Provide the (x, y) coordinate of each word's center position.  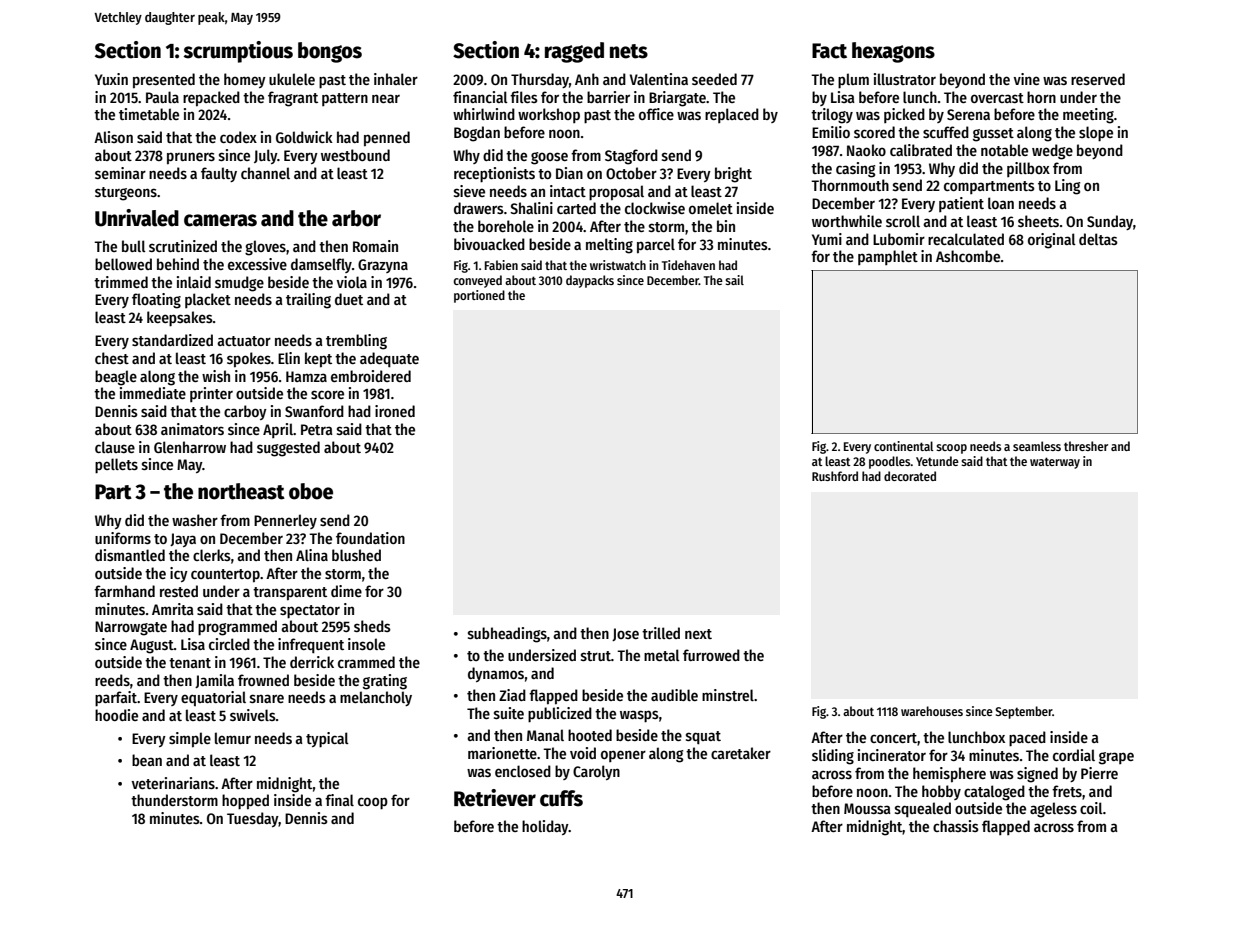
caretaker (741, 753)
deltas (1098, 239)
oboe (311, 491)
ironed (395, 411)
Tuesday (253, 819)
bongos (330, 52)
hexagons (893, 52)
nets (629, 51)
